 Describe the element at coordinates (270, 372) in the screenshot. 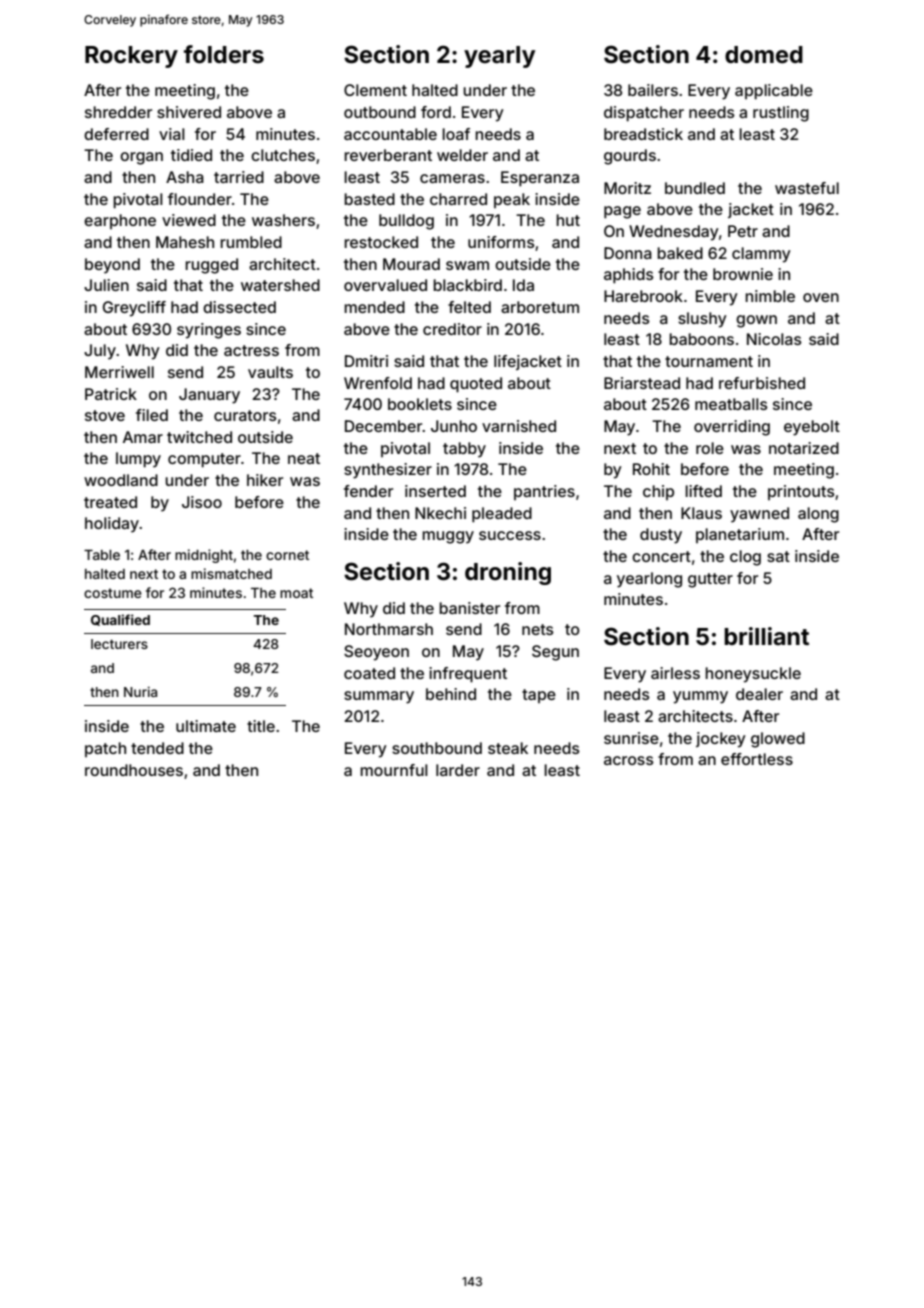

I see `vaults` at that location.
